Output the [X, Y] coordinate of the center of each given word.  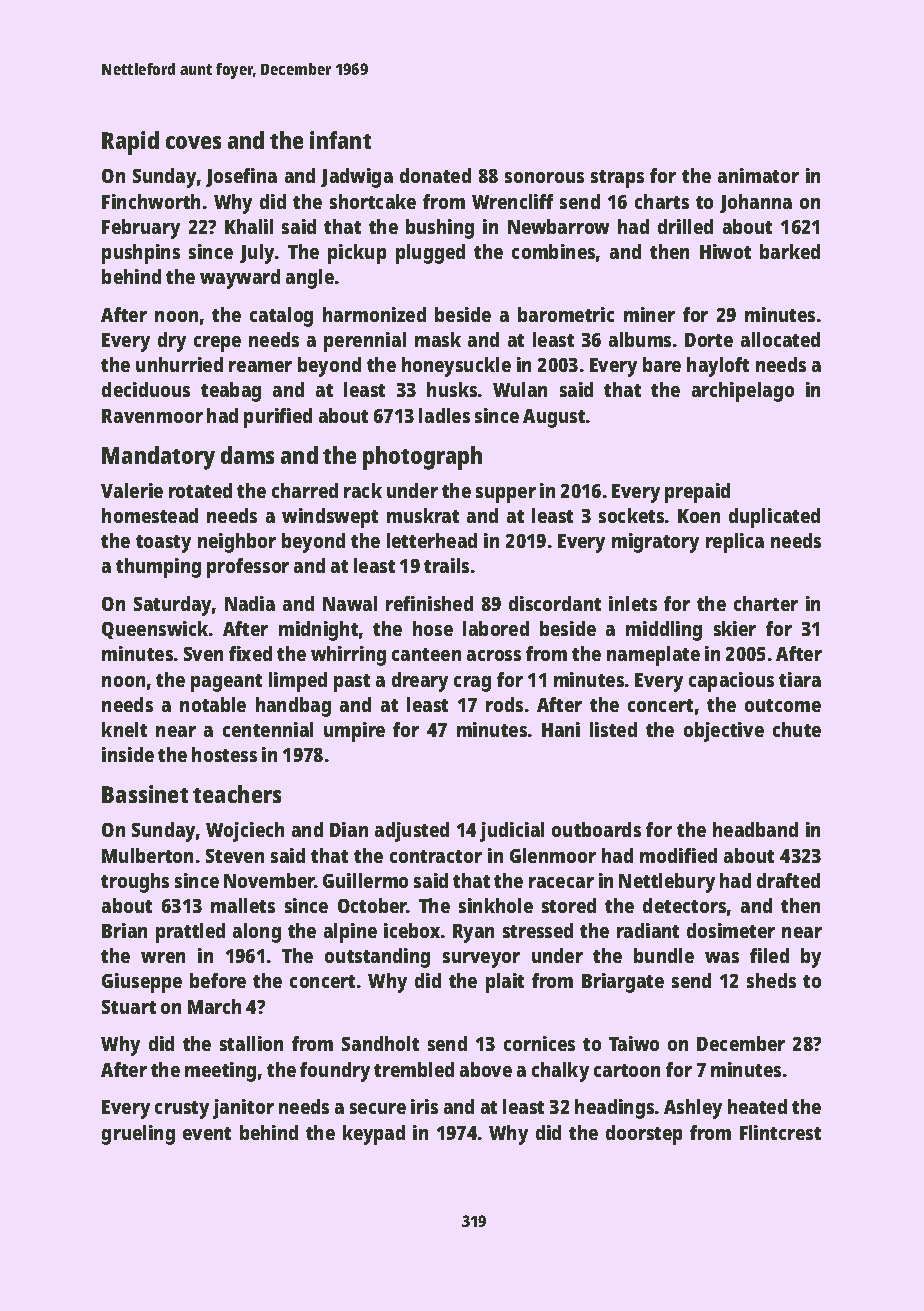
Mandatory [158, 458]
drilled [685, 226]
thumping [158, 568]
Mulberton [147, 855]
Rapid [130, 143]
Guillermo [365, 880]
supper [506, 495]
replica [735, 543]
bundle [664, 955]
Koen [699, 516]
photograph [422, 458]
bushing [440, 229]
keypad [374, 1135]
